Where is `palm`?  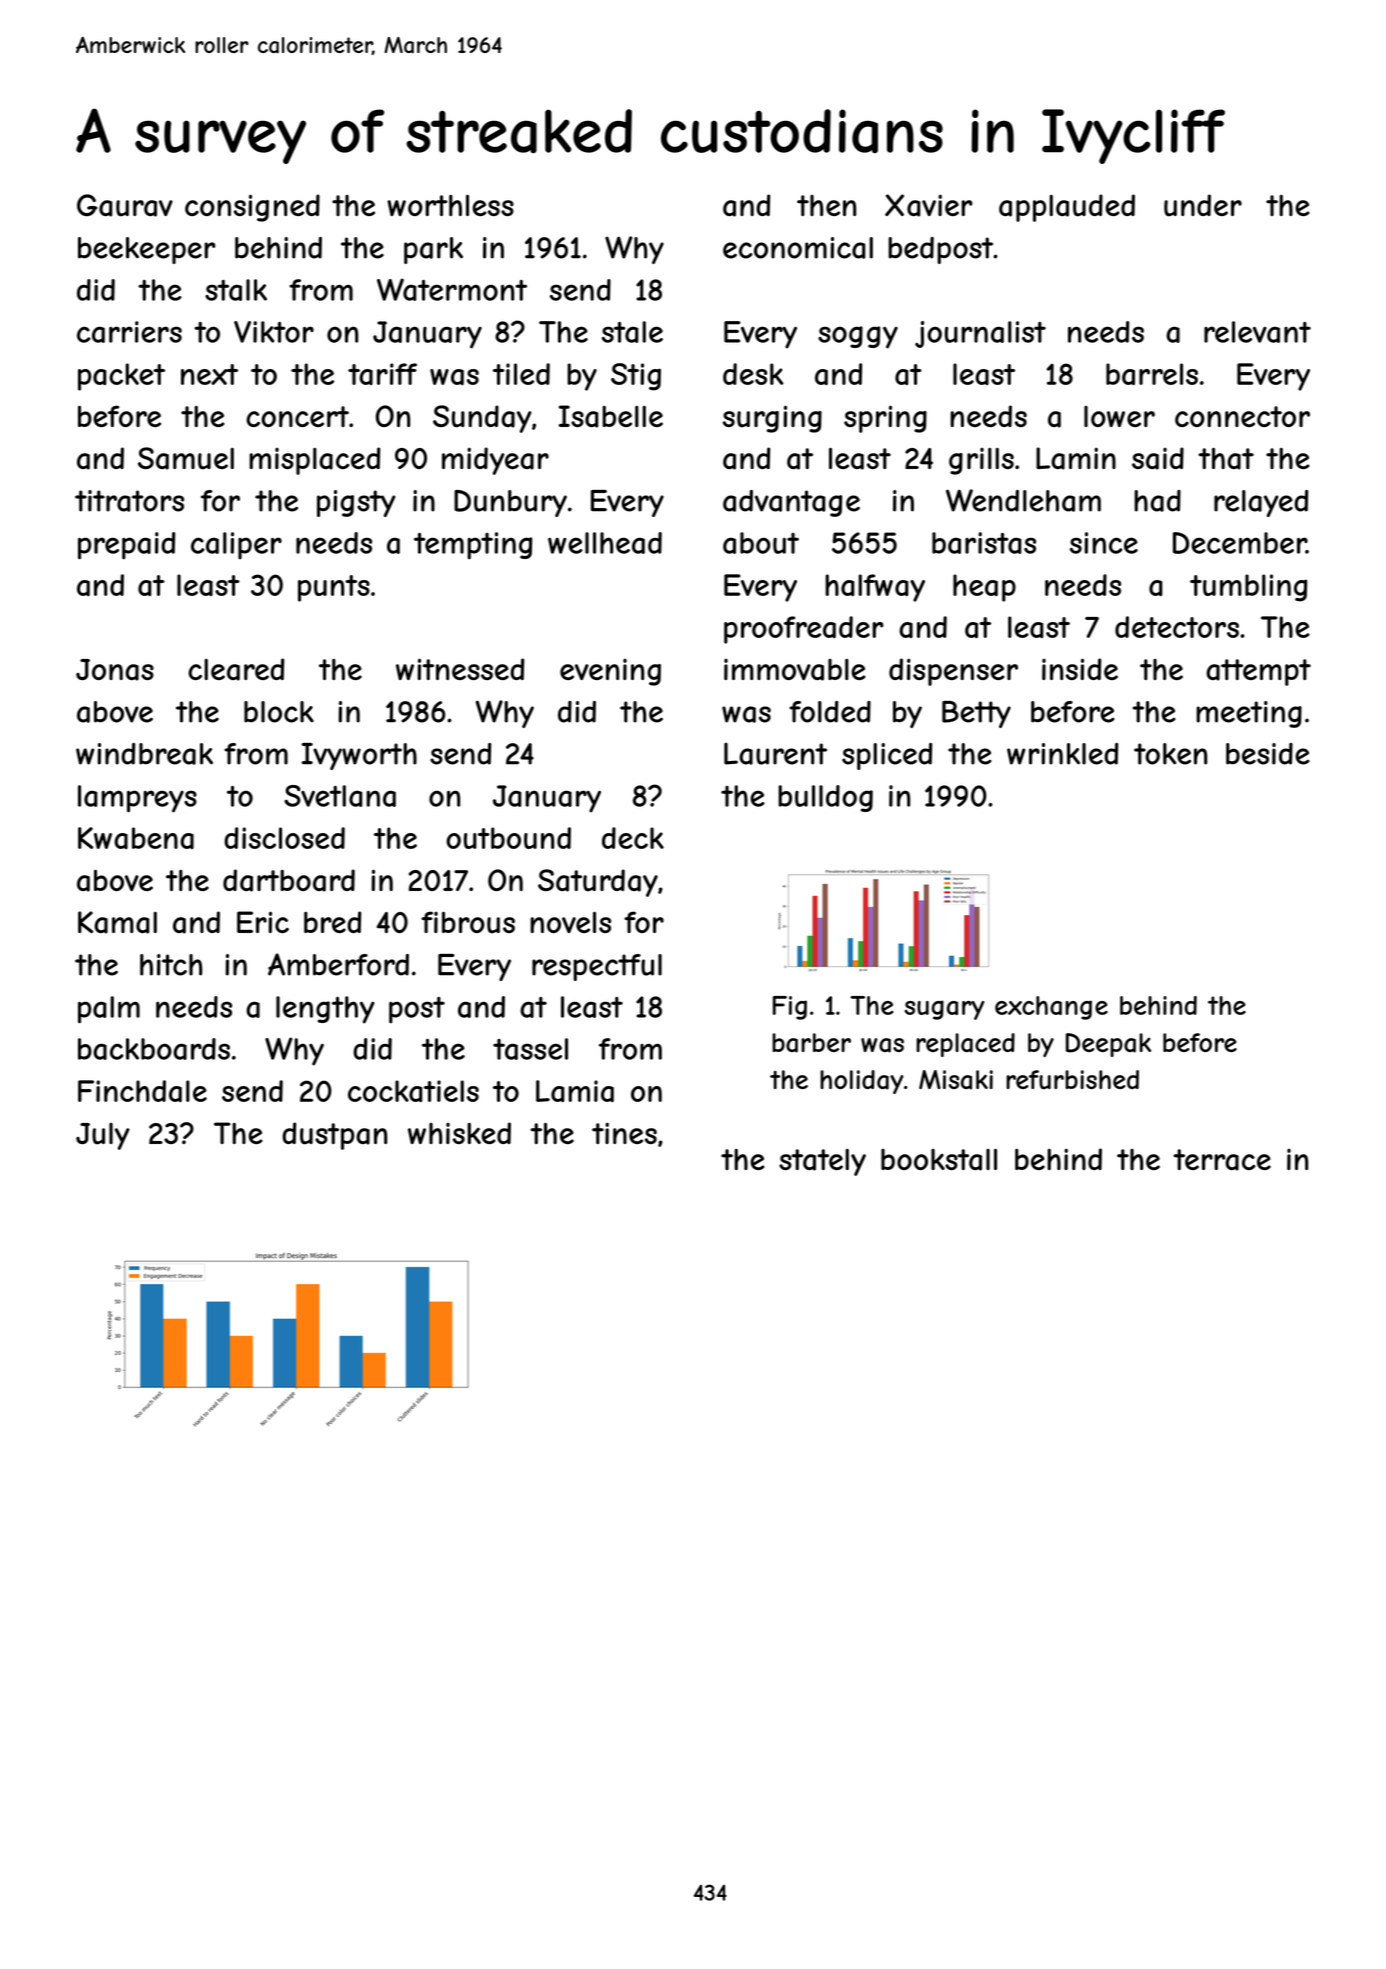 palm is located at coordinates (109, 1010).
